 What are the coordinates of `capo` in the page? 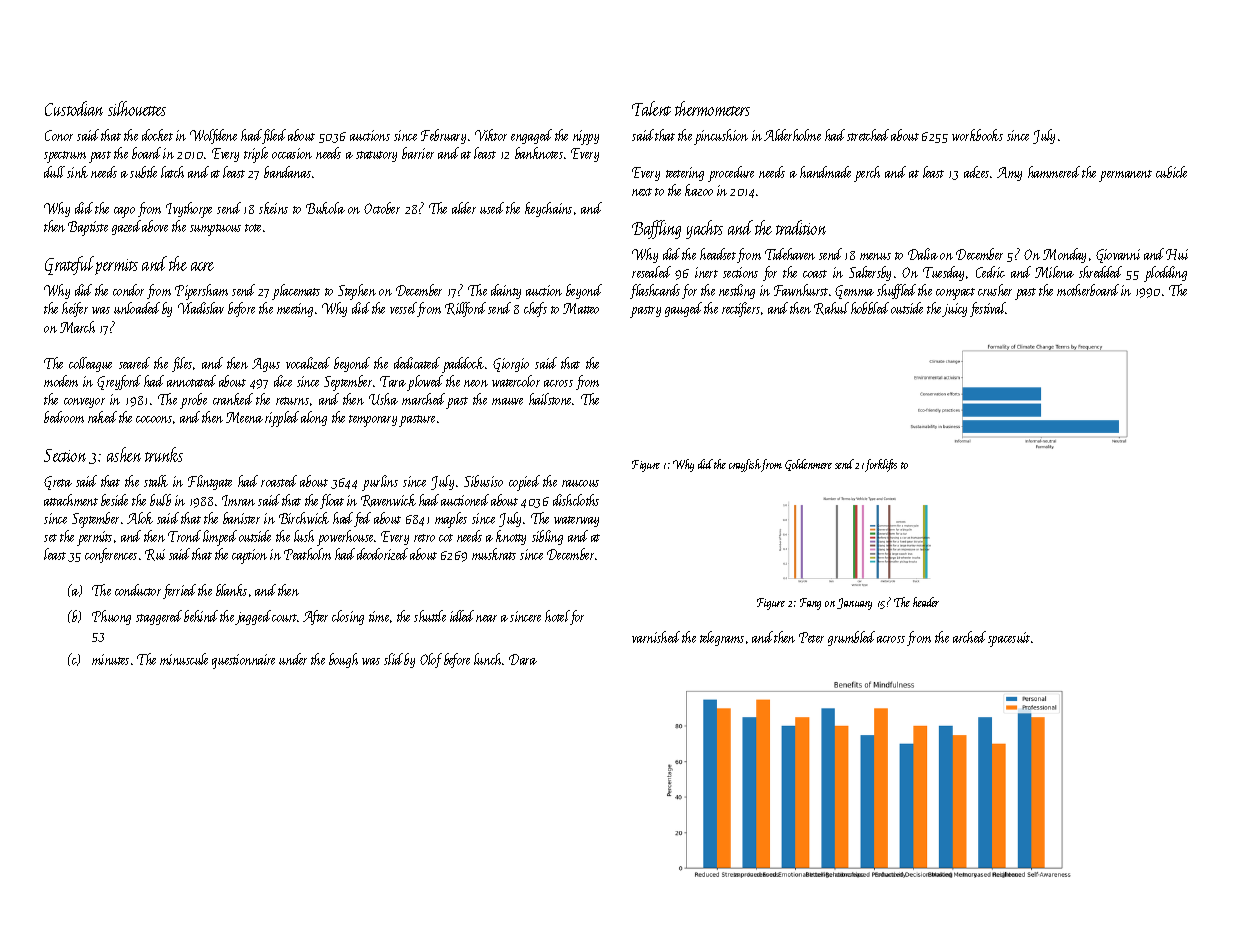 It's located at (124, 212).
